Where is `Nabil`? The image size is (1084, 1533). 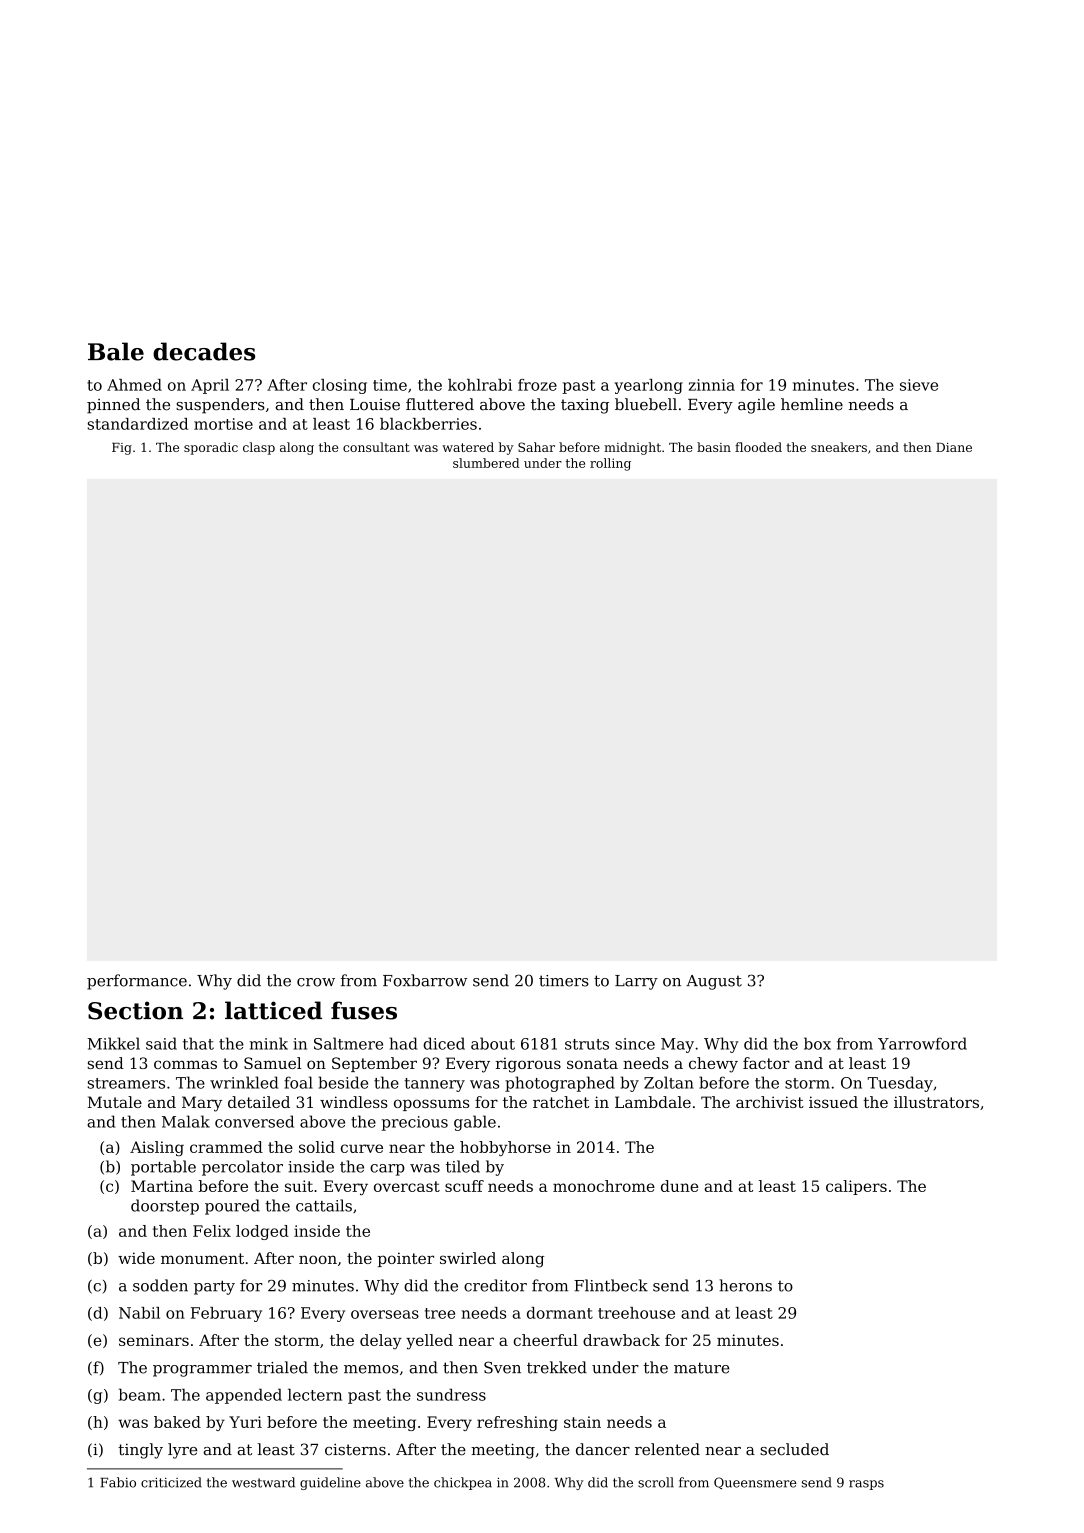
Nabil is located at coordinates (139, 1313).
